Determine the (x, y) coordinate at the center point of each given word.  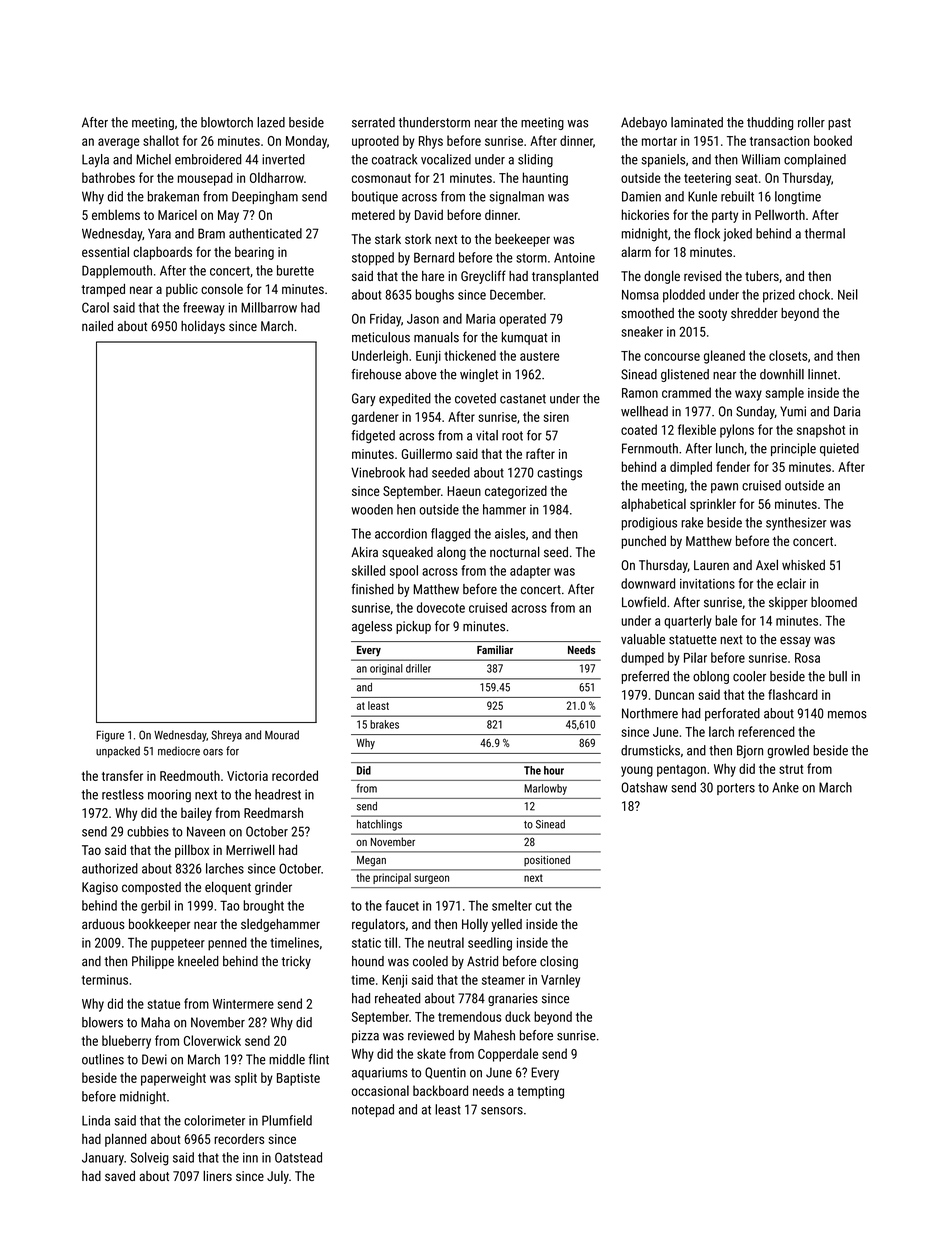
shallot (161, 140)
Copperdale (508, 1055)
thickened (470, 355)
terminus (105, 980)
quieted (839, 449)
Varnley (560, 981)
